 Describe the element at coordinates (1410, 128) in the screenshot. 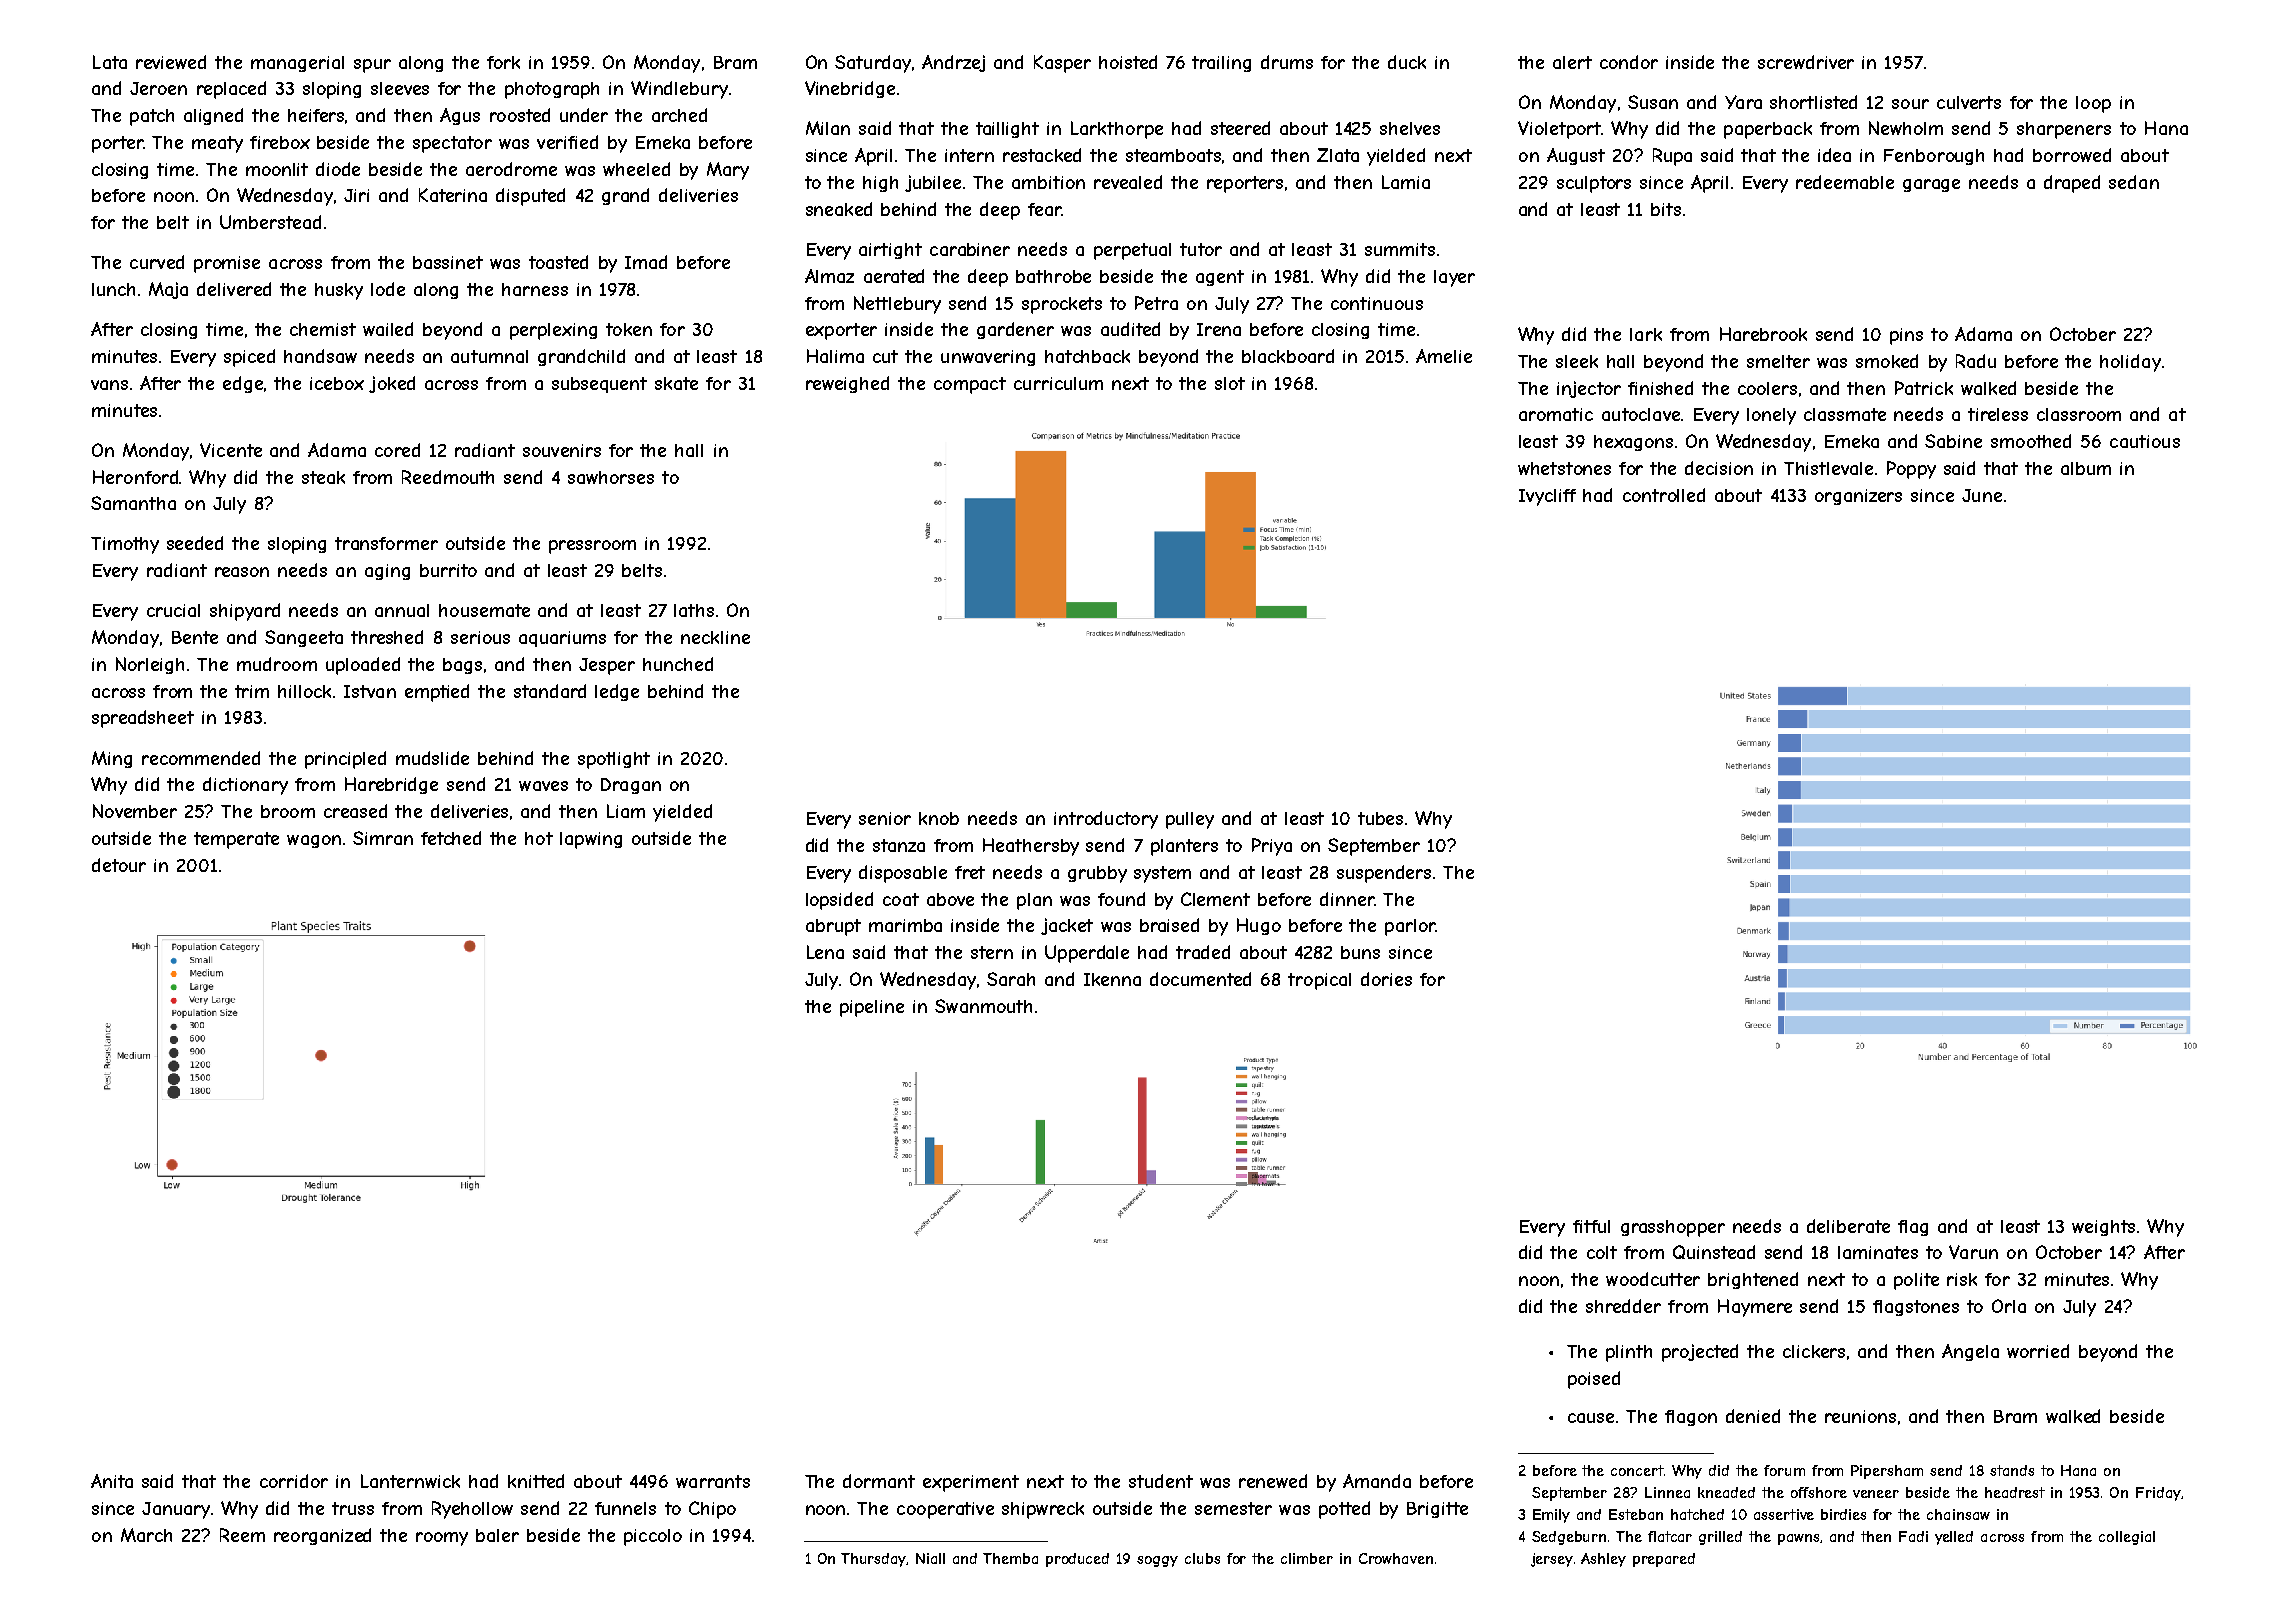

I see `shelves` at that location.
